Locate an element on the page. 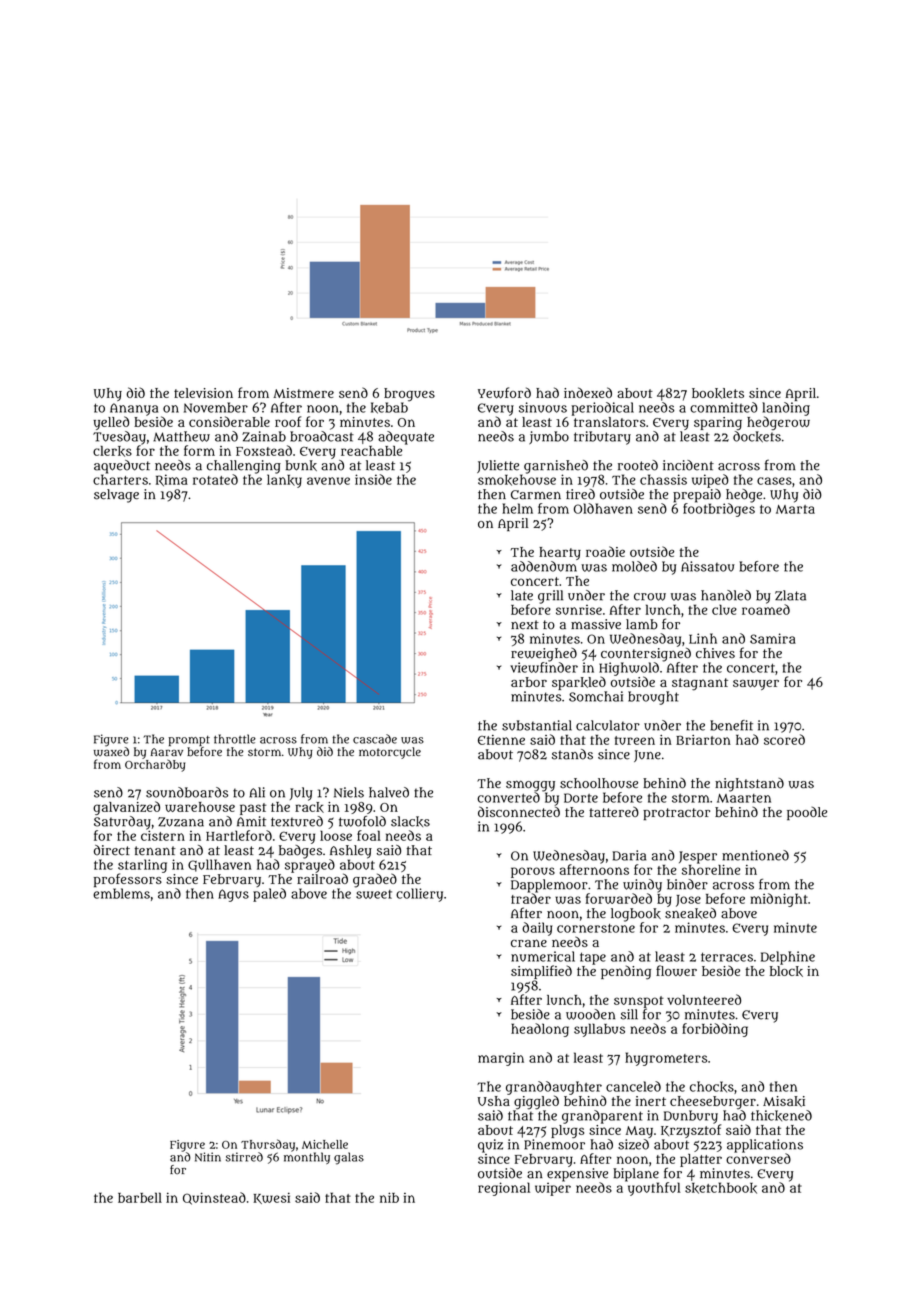 The width and height of the image is (924, 1308). galas is located at coordinates (349, 1158).
